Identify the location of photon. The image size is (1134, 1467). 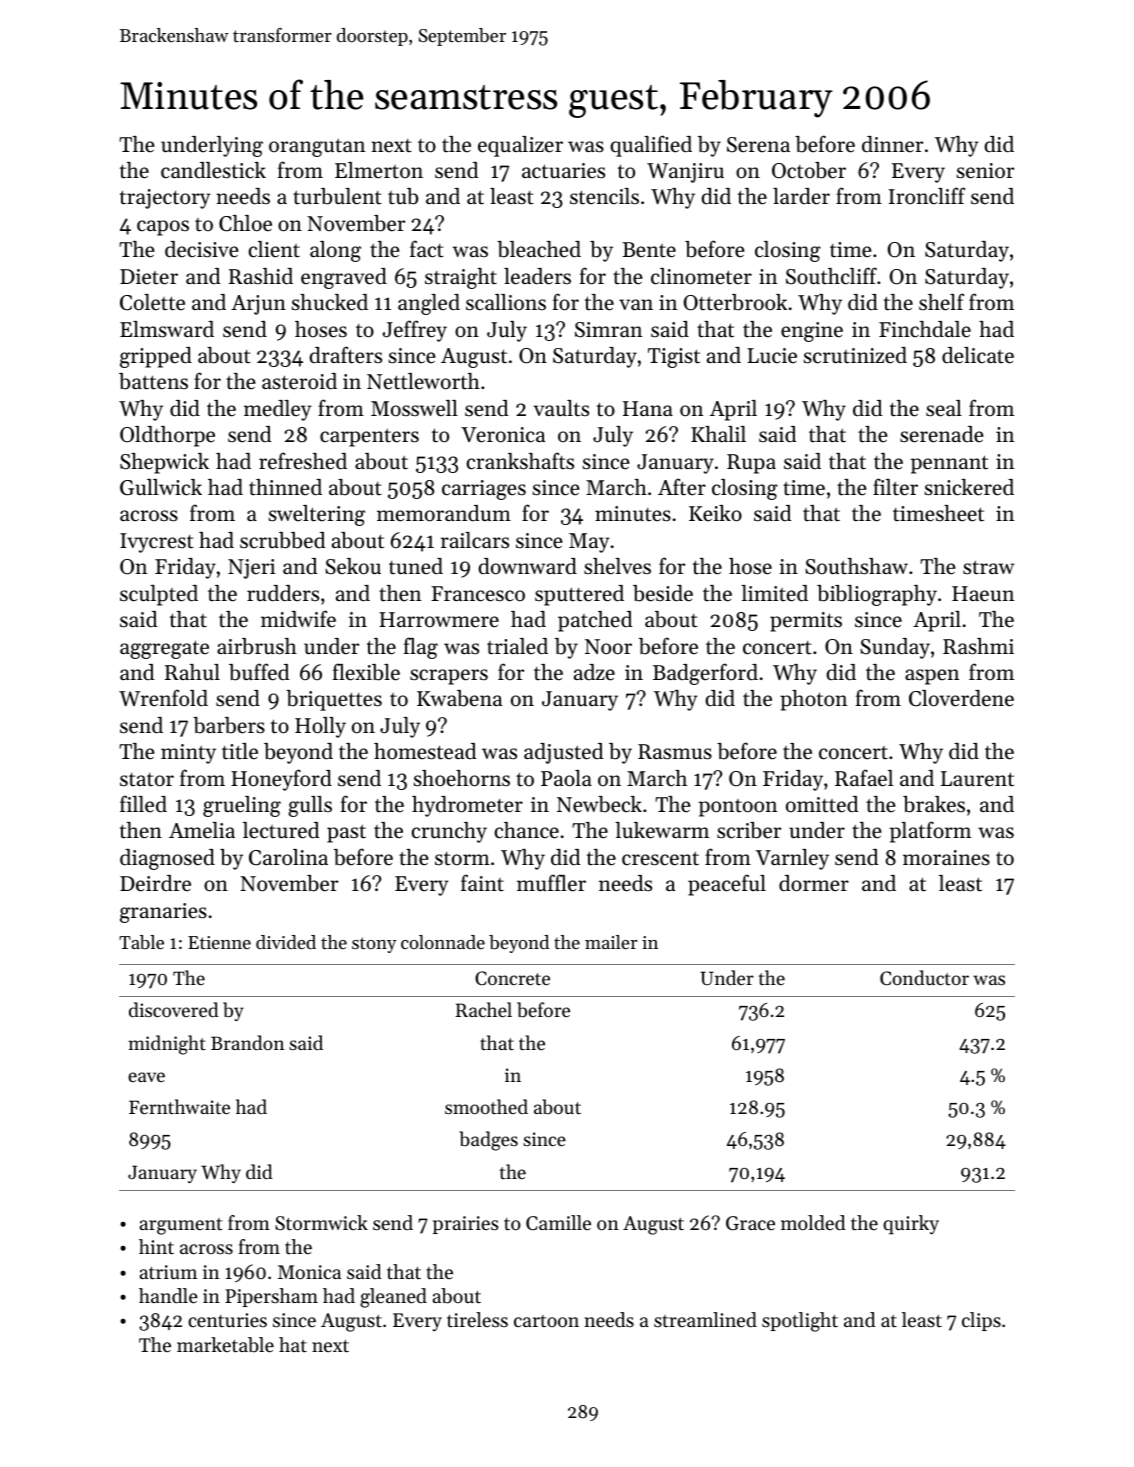
(813, 700).
